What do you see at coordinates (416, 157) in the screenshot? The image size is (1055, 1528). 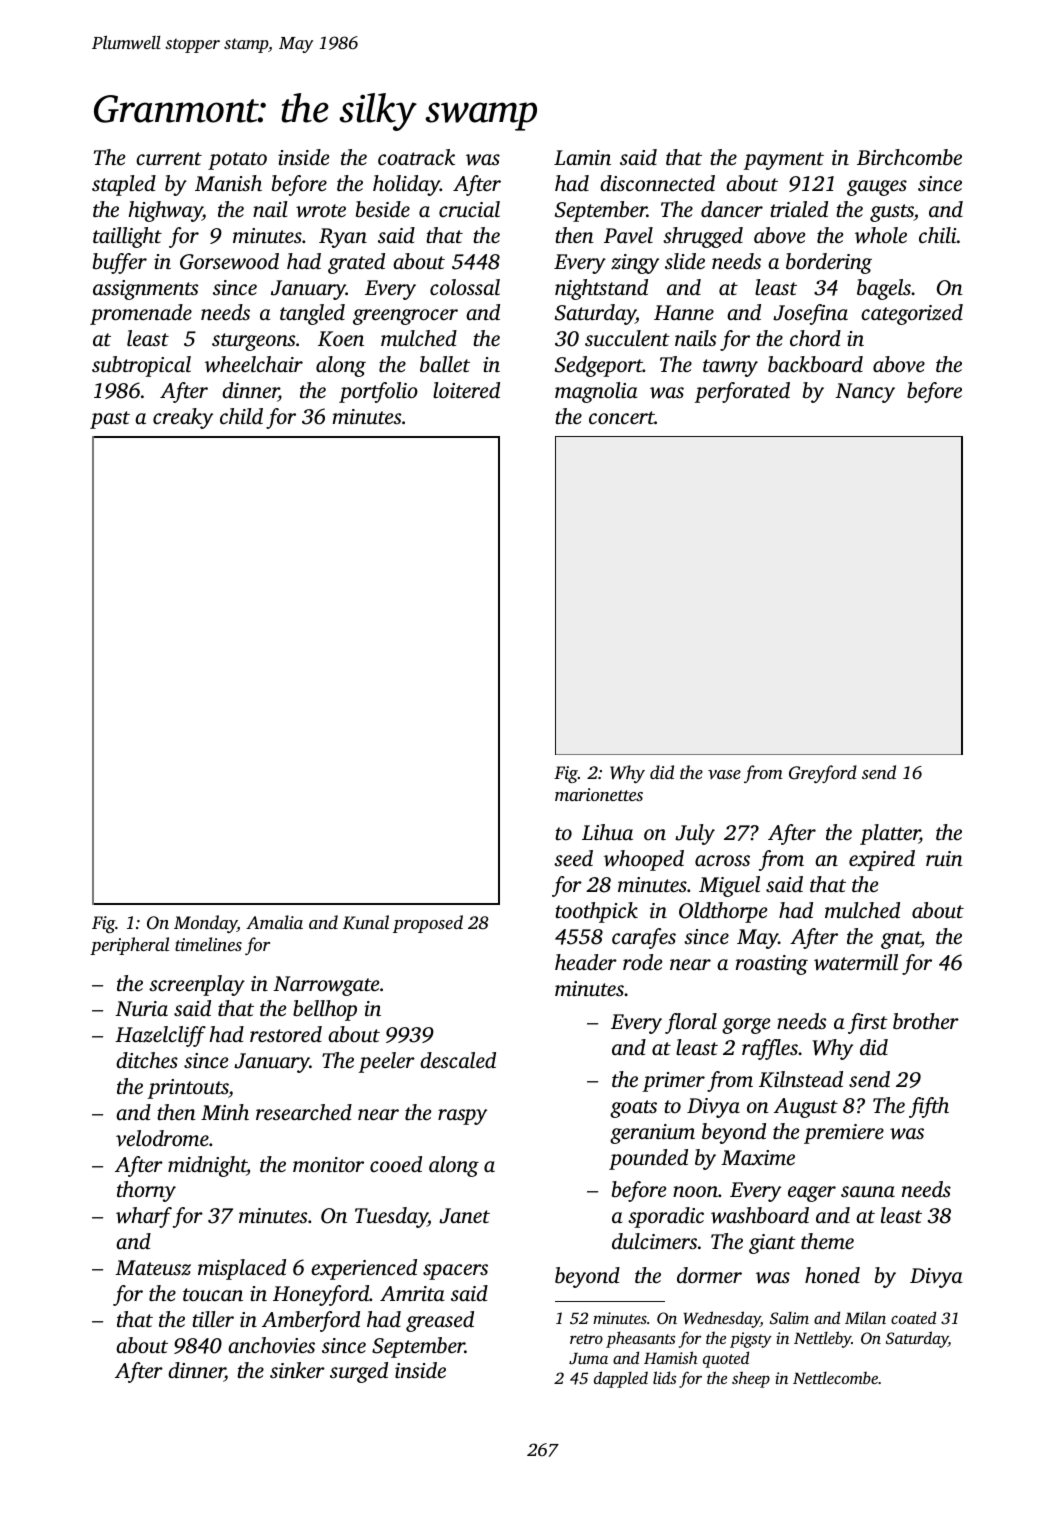 I see `coatrack` at bounding box center [416, 157].
